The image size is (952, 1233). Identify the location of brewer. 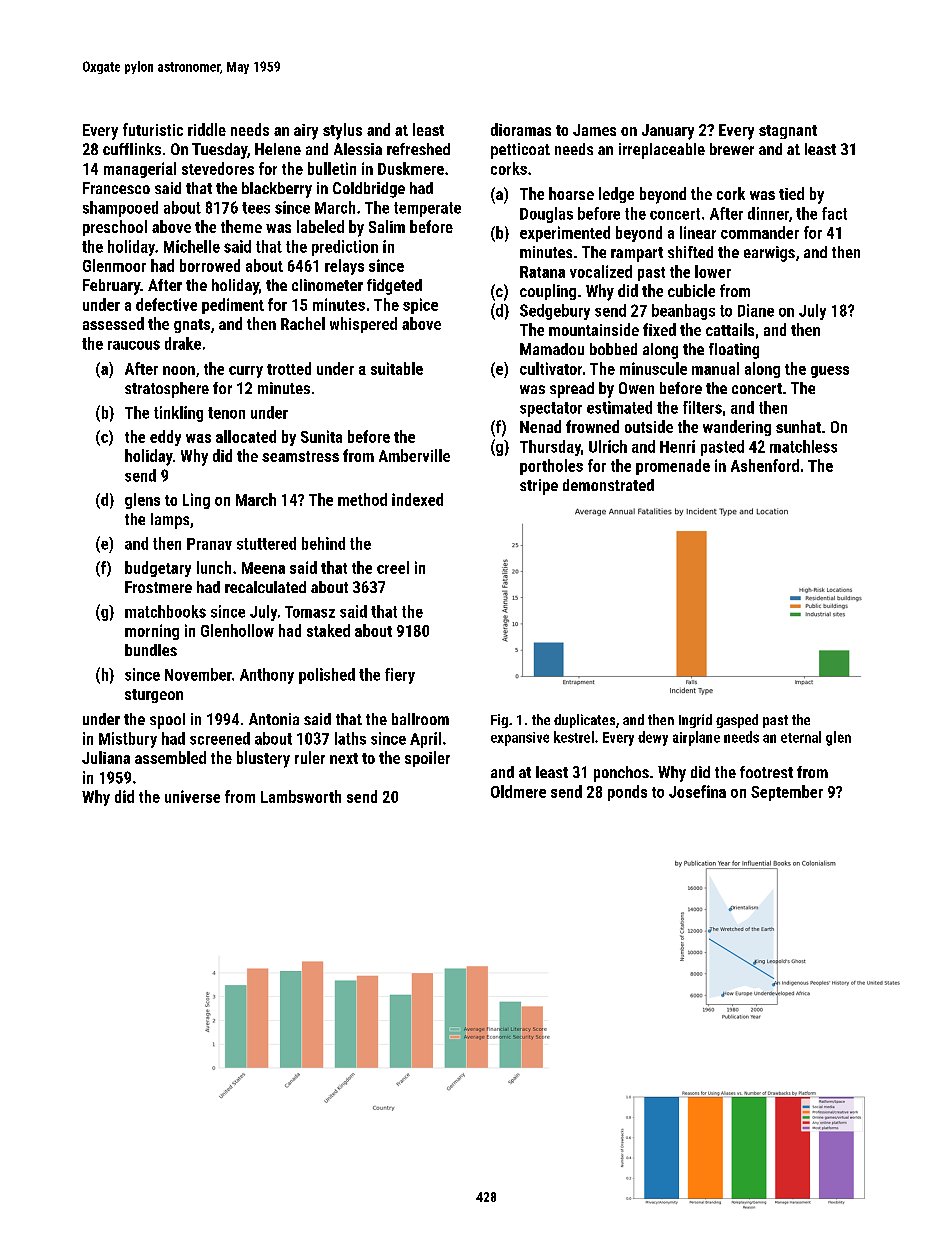
(732, 149).
